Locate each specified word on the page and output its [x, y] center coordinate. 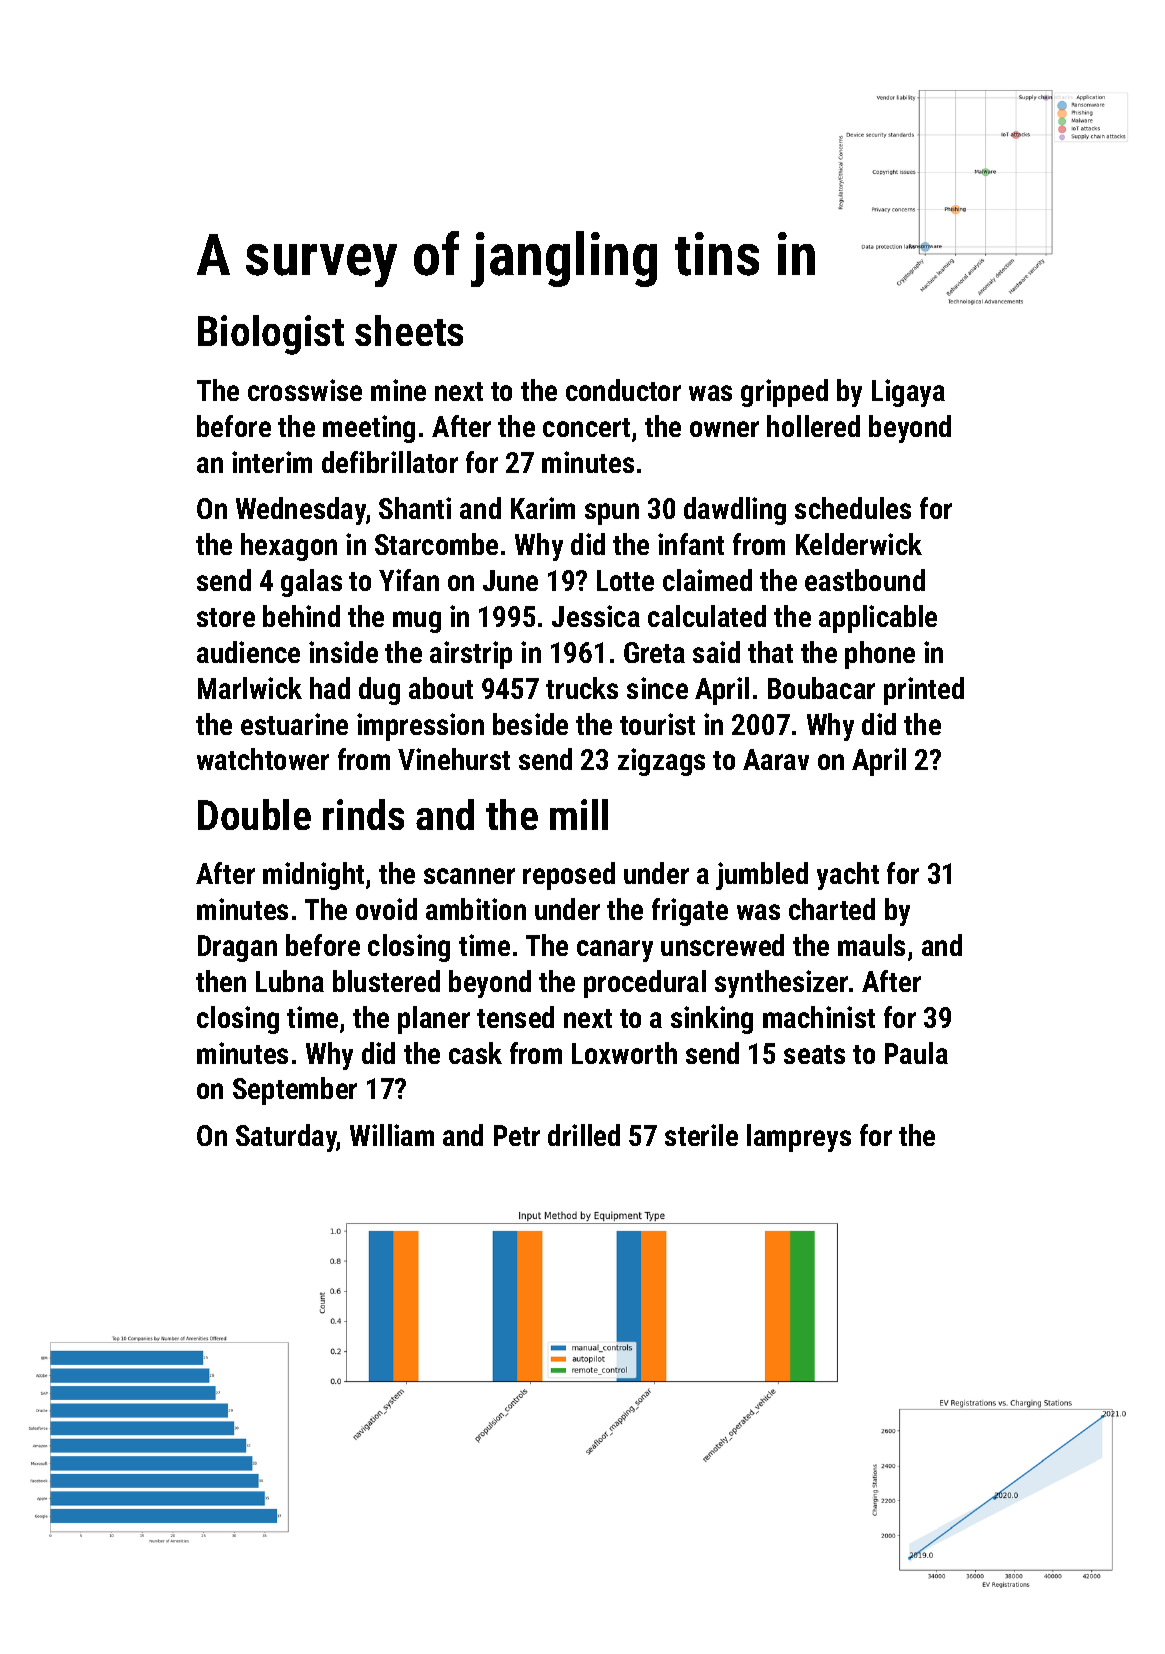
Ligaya [908, 393]
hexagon [289, 547]
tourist [657, 724]
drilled [584, 1135]
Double [254, 814]
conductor [623, 390]
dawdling [735, 511]
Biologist [271, 335]
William [392, 1135]
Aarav [776, 759]
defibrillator [390, 462]
